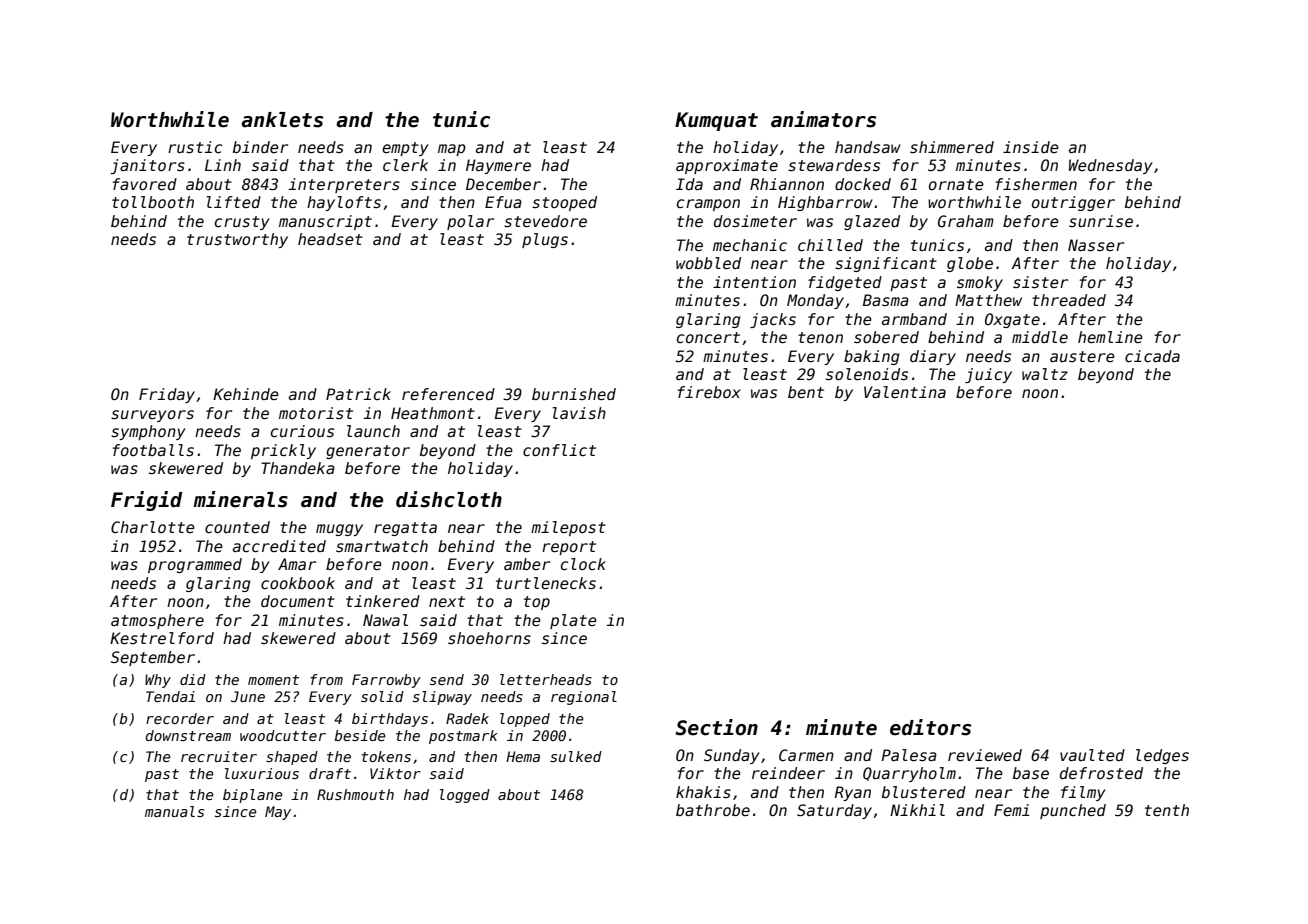  What do you see at coordinates (754, 282) in the image?
I see `intention` at bounding box center [754, 282].
